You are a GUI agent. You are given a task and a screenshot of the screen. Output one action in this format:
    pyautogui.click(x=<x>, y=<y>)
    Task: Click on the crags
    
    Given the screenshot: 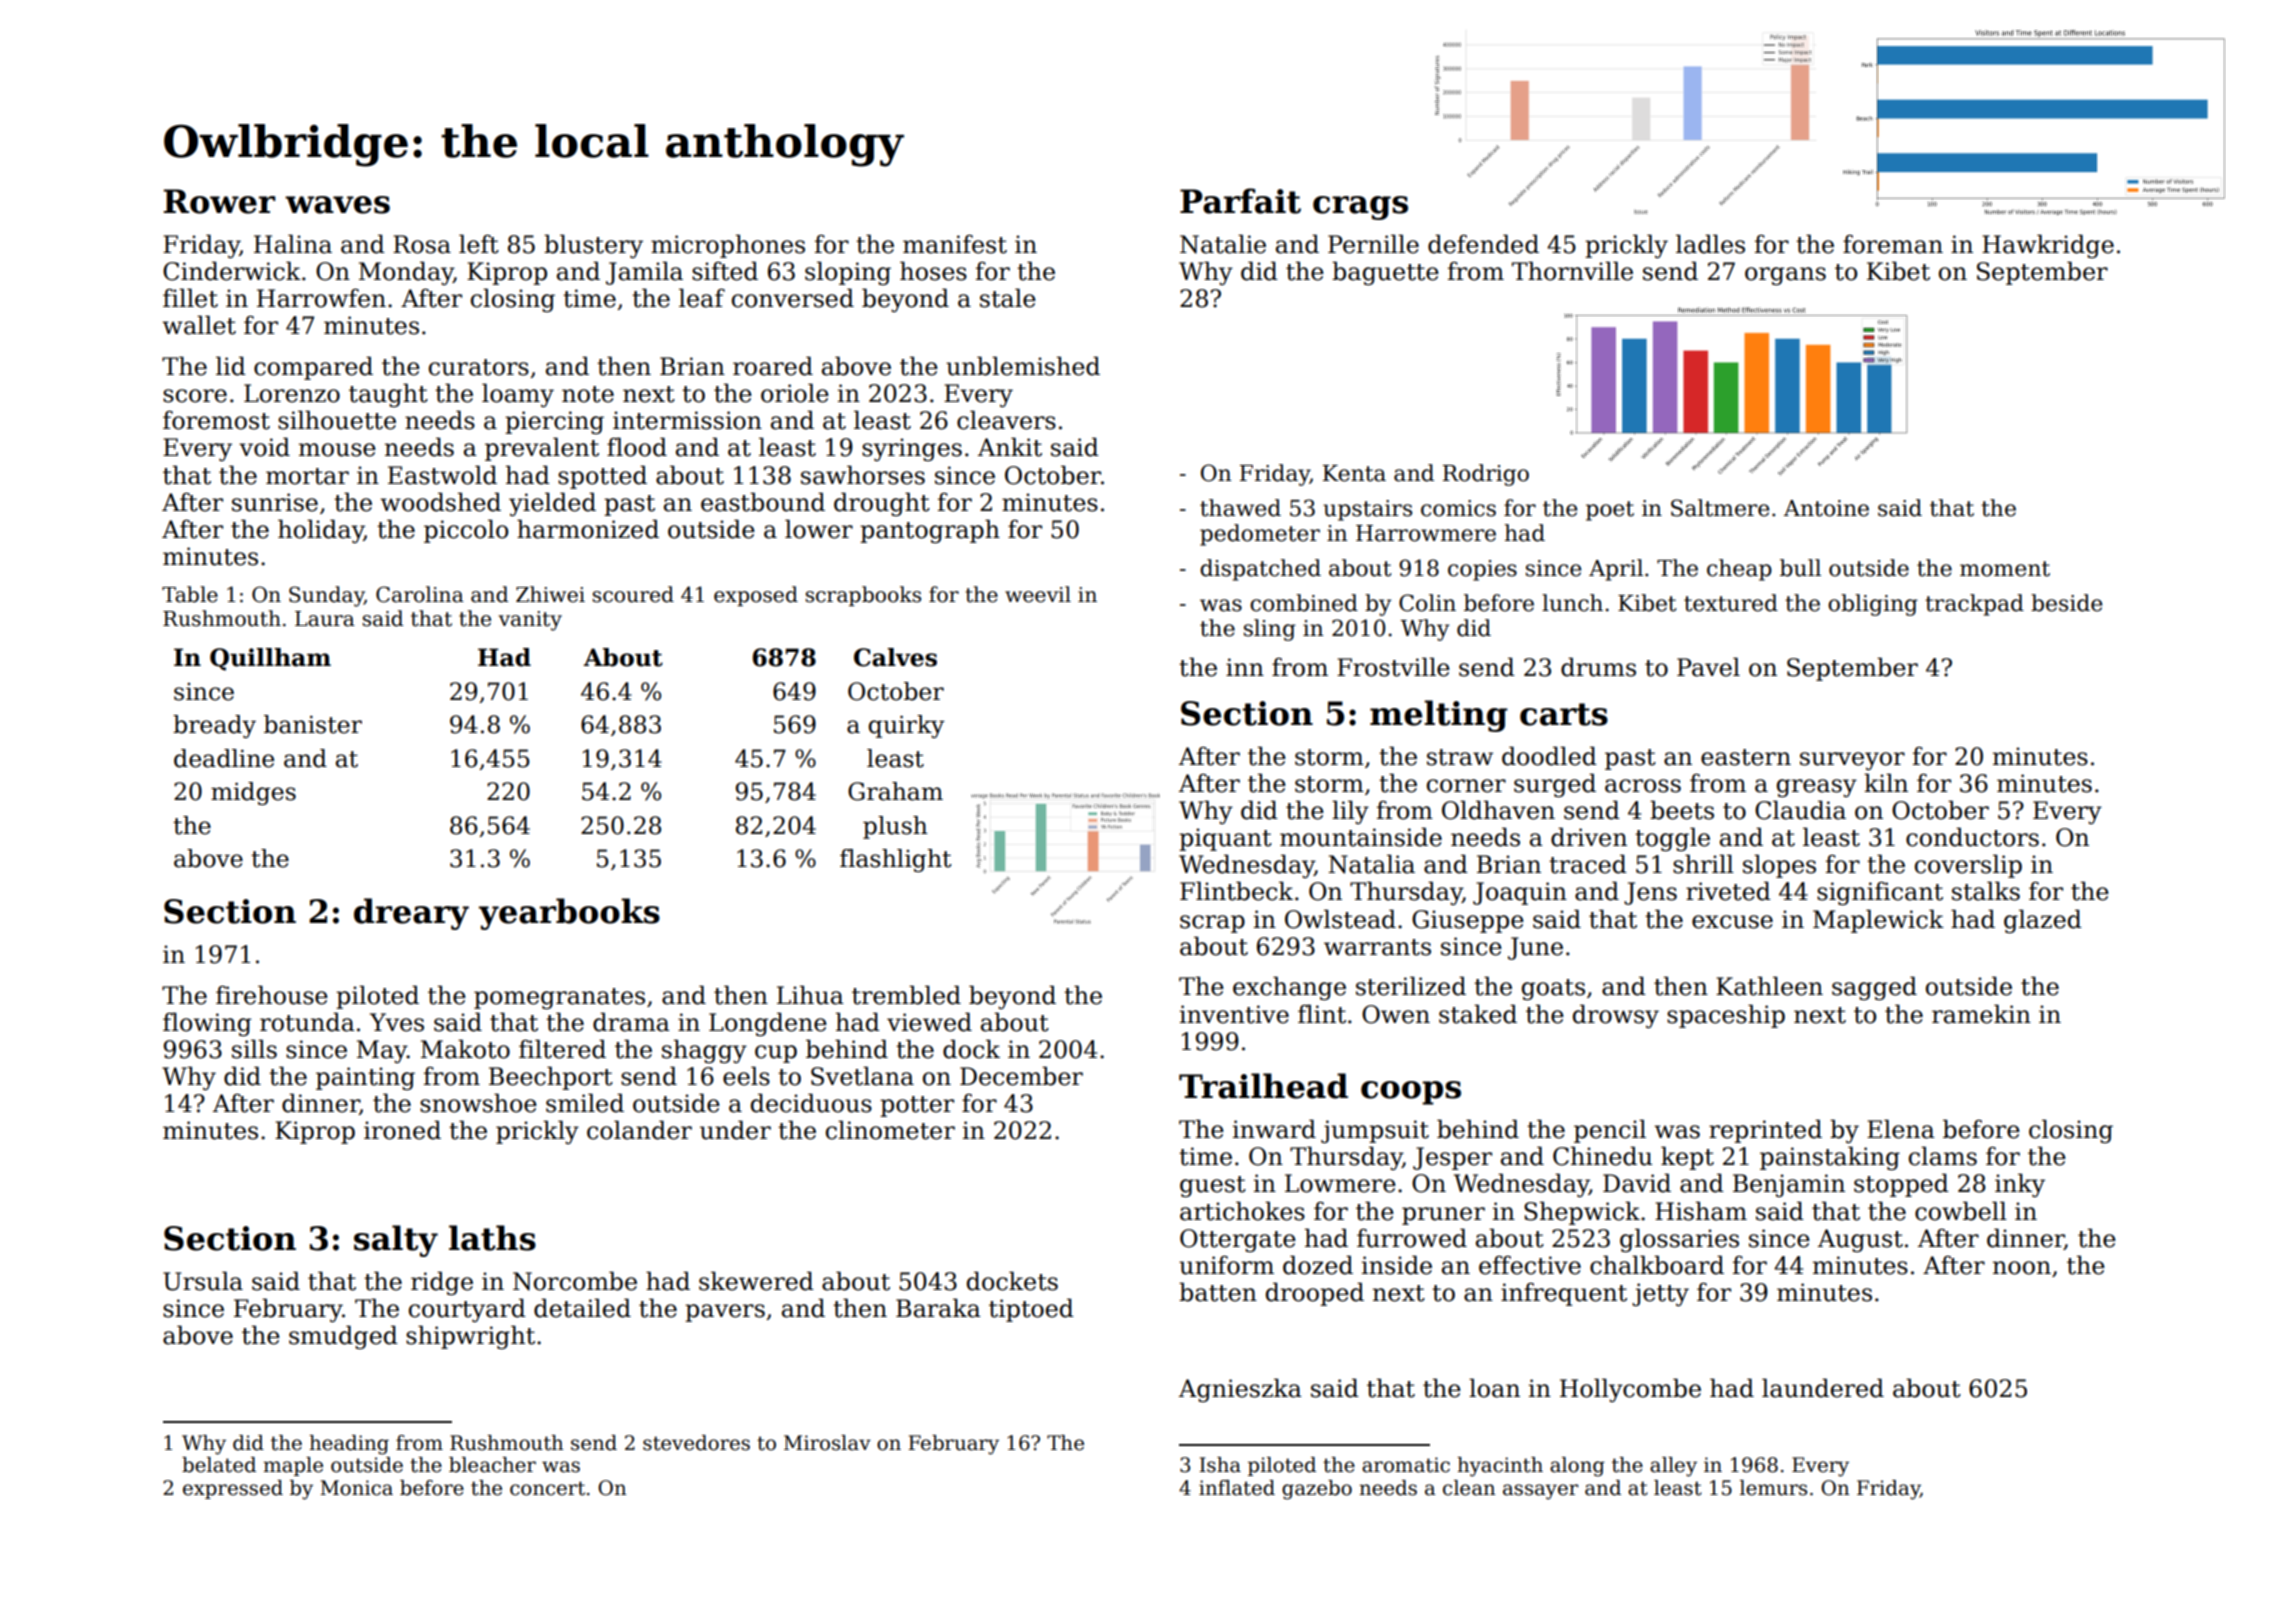 What is the action you would take?
    pyautogui.click(x=1360, y=208)
